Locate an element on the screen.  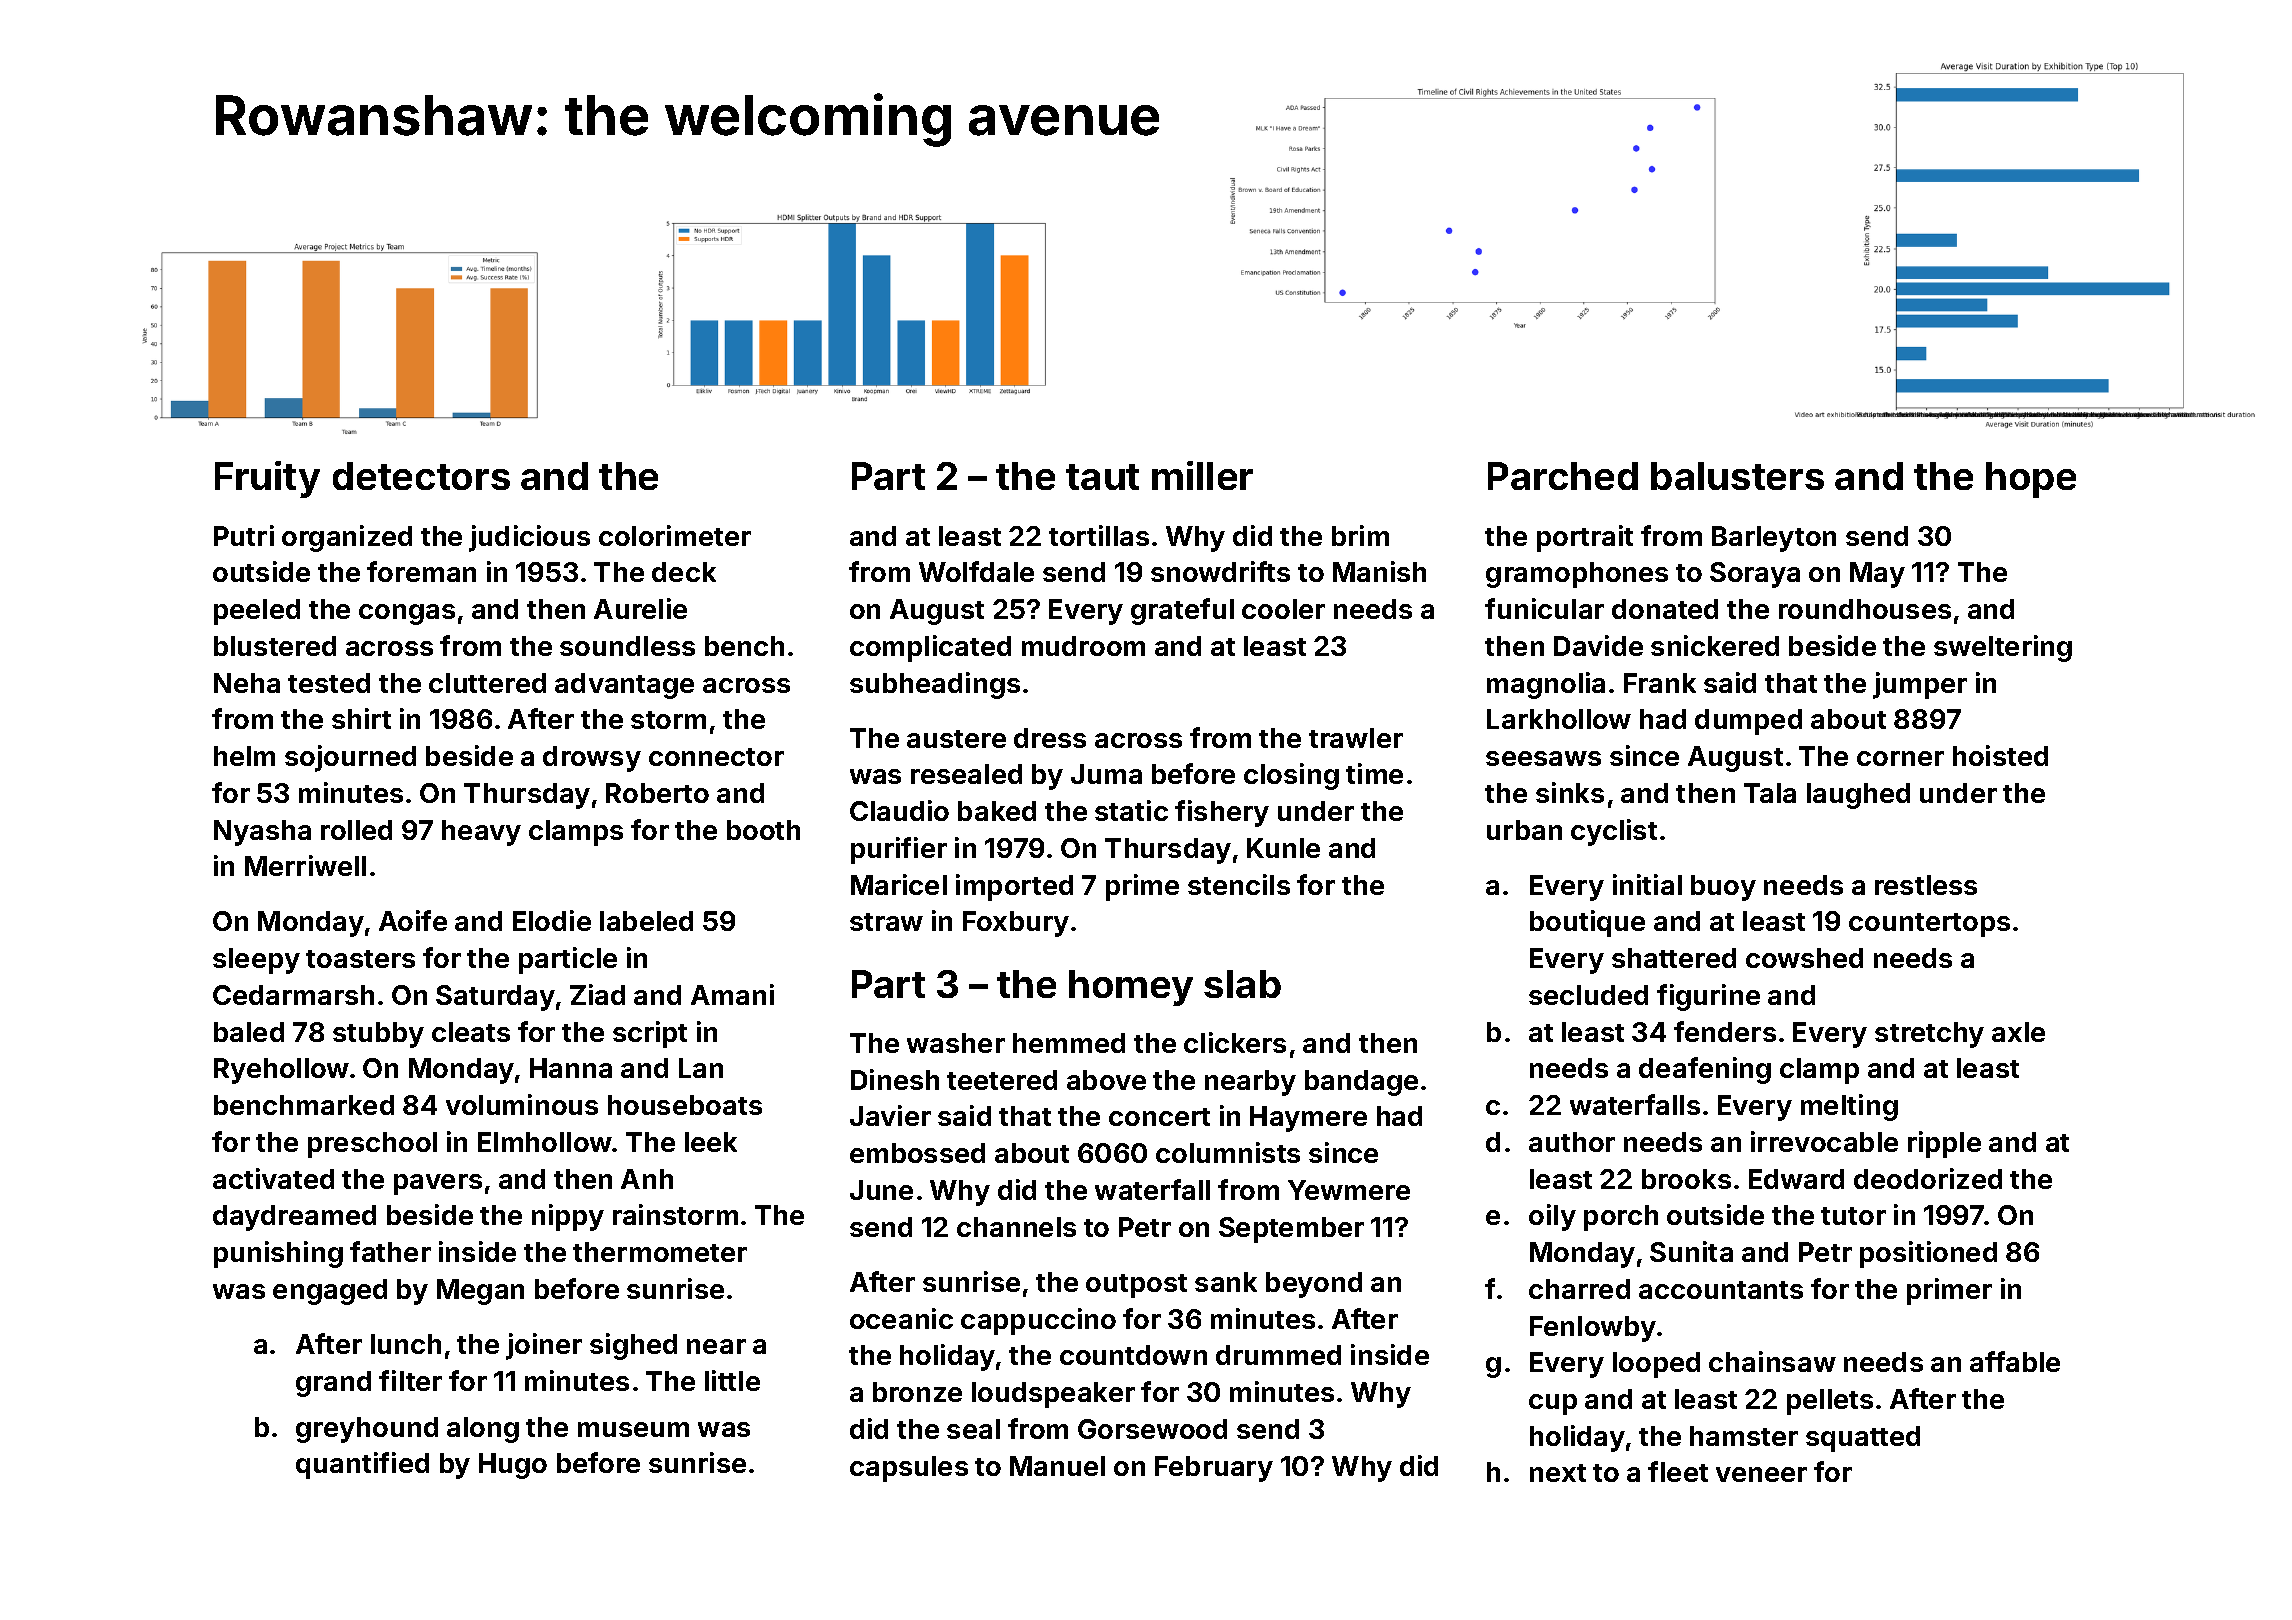
Fruity is located at coordinates (267, 479).
